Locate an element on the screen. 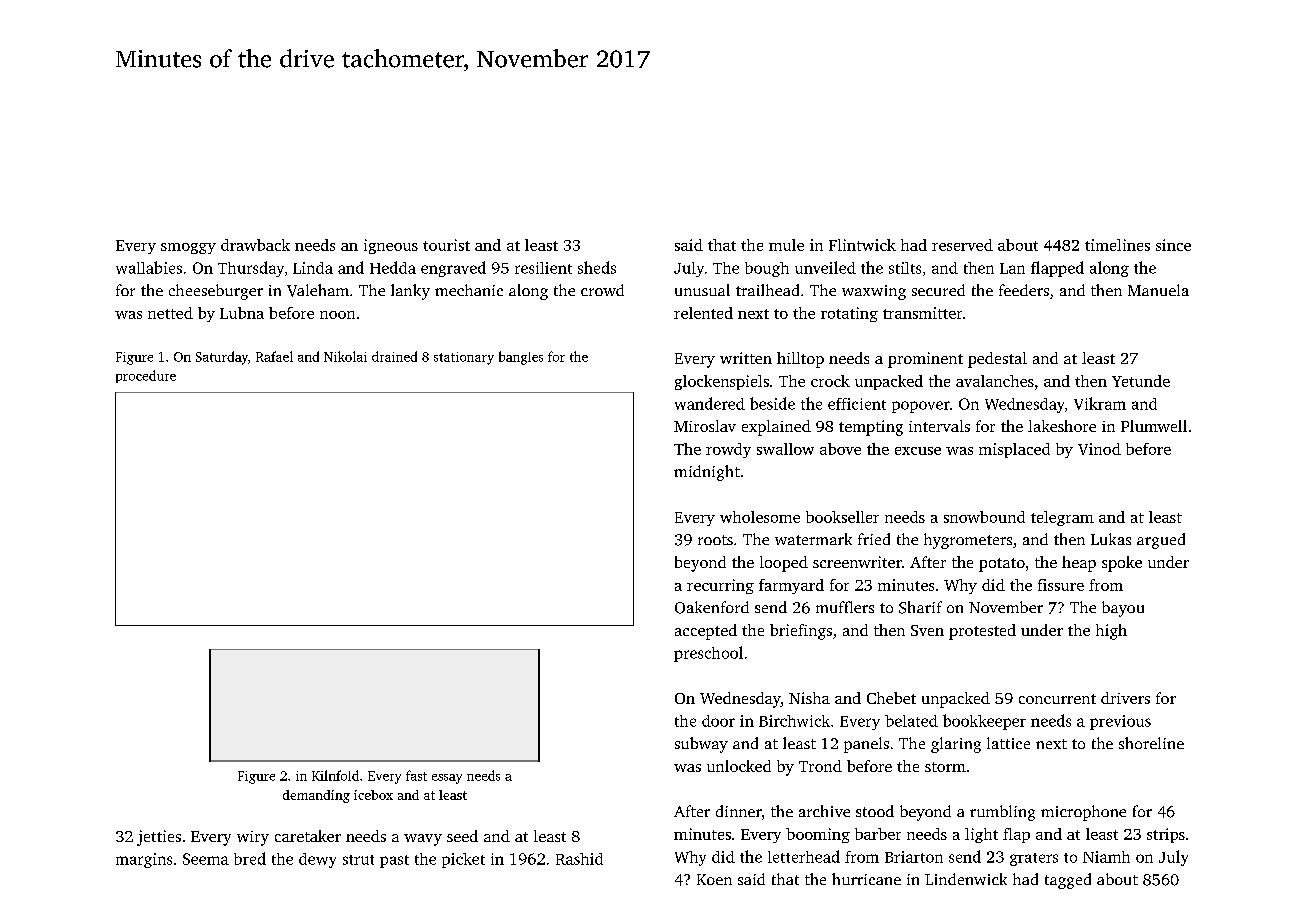 The width and height of the screenshot is (1308, 924). procedure is located at coordinates (146, 376).
